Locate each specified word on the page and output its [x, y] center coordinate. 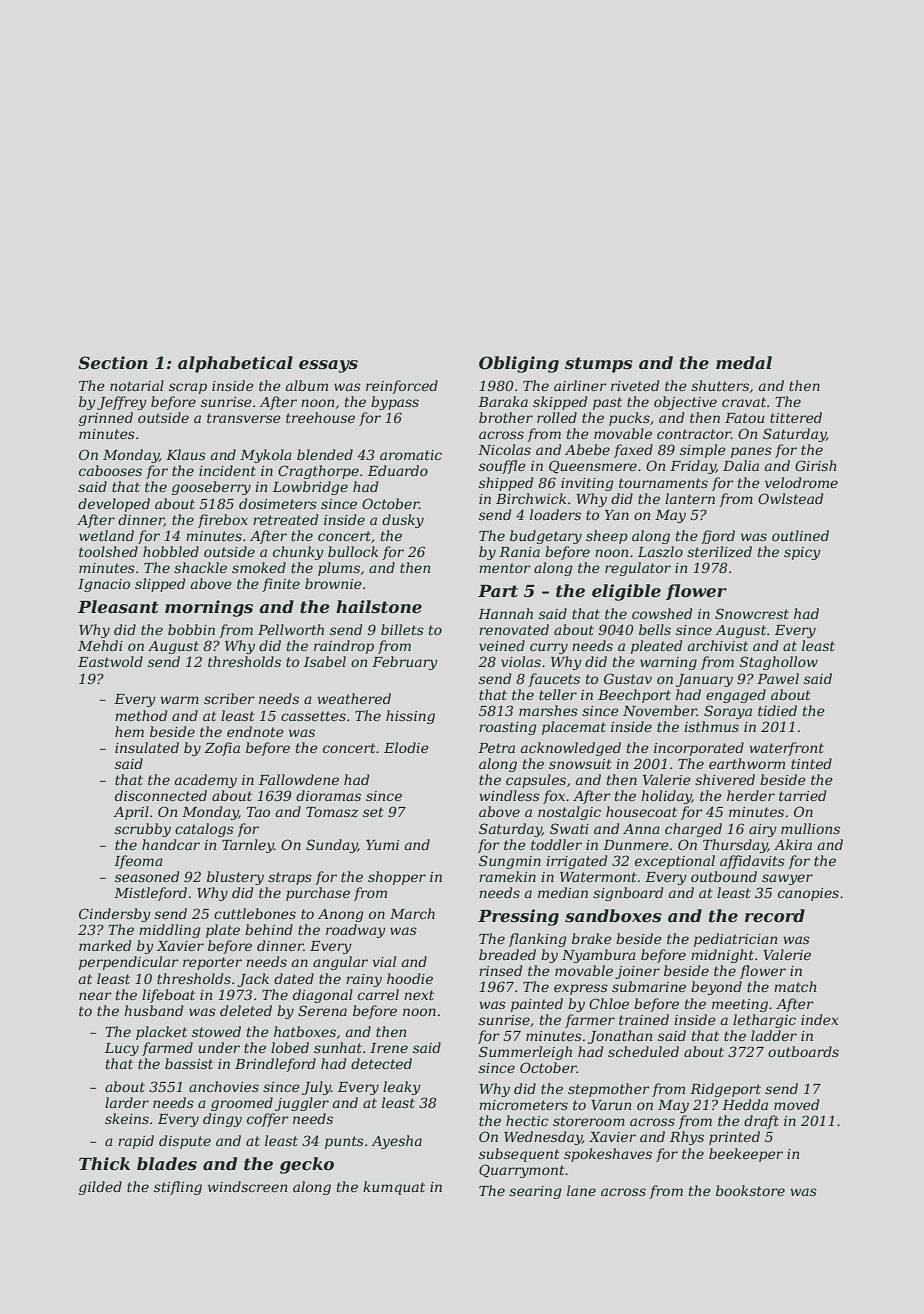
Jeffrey [122, 403]
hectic [527, 1120]
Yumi [382, 845]
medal [744, 362]
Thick [104, 1163]
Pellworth [291, 629]
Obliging [519, 364]
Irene [389, 1048]
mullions [810, 828]
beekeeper [746, 1155]
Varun [611, 1105]
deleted [246, 1010]
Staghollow [779, 663]
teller [558, 694]
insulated [147, 747]
